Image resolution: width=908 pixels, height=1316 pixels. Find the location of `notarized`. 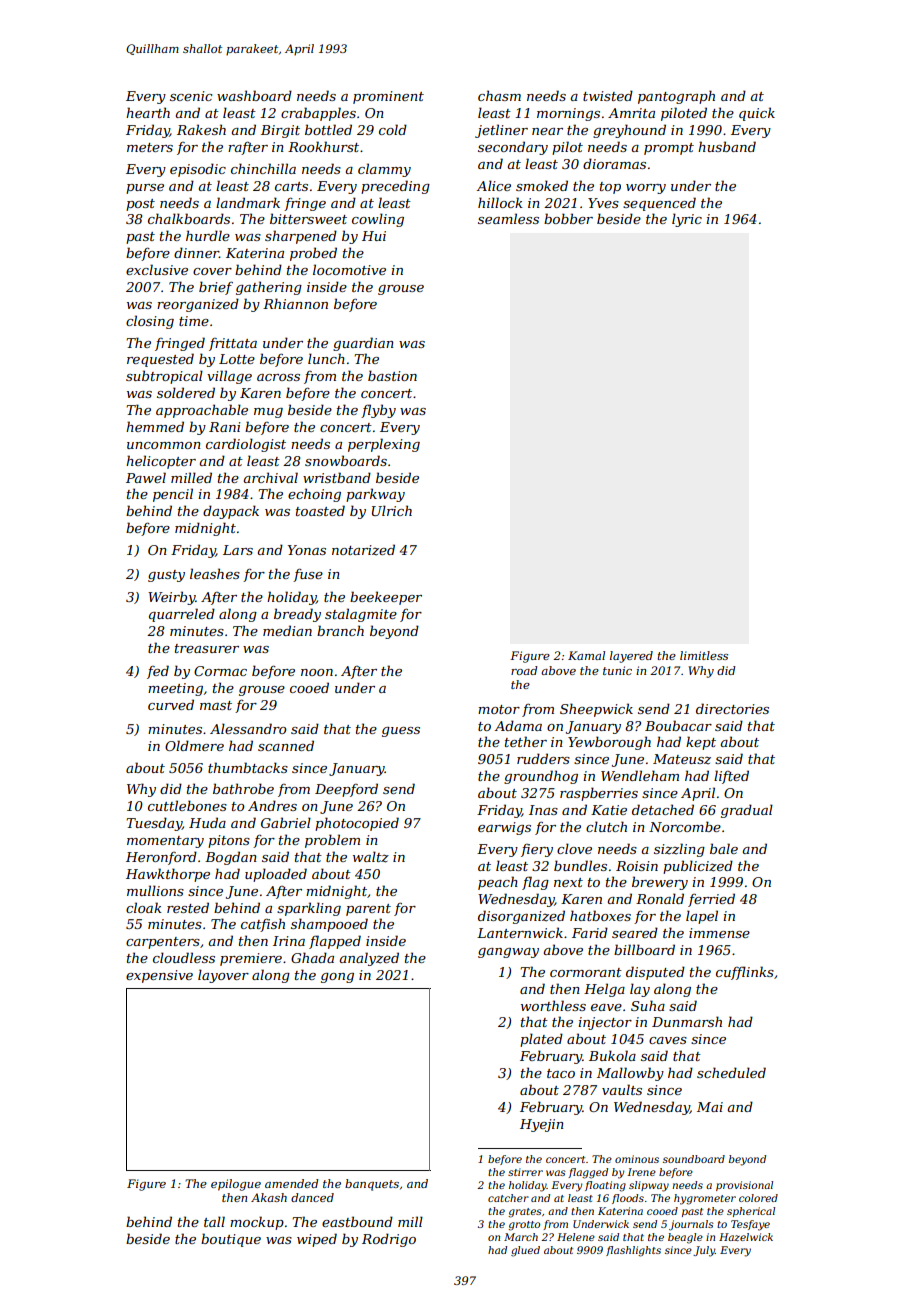

notarized is located at coordinates (363, 550).
